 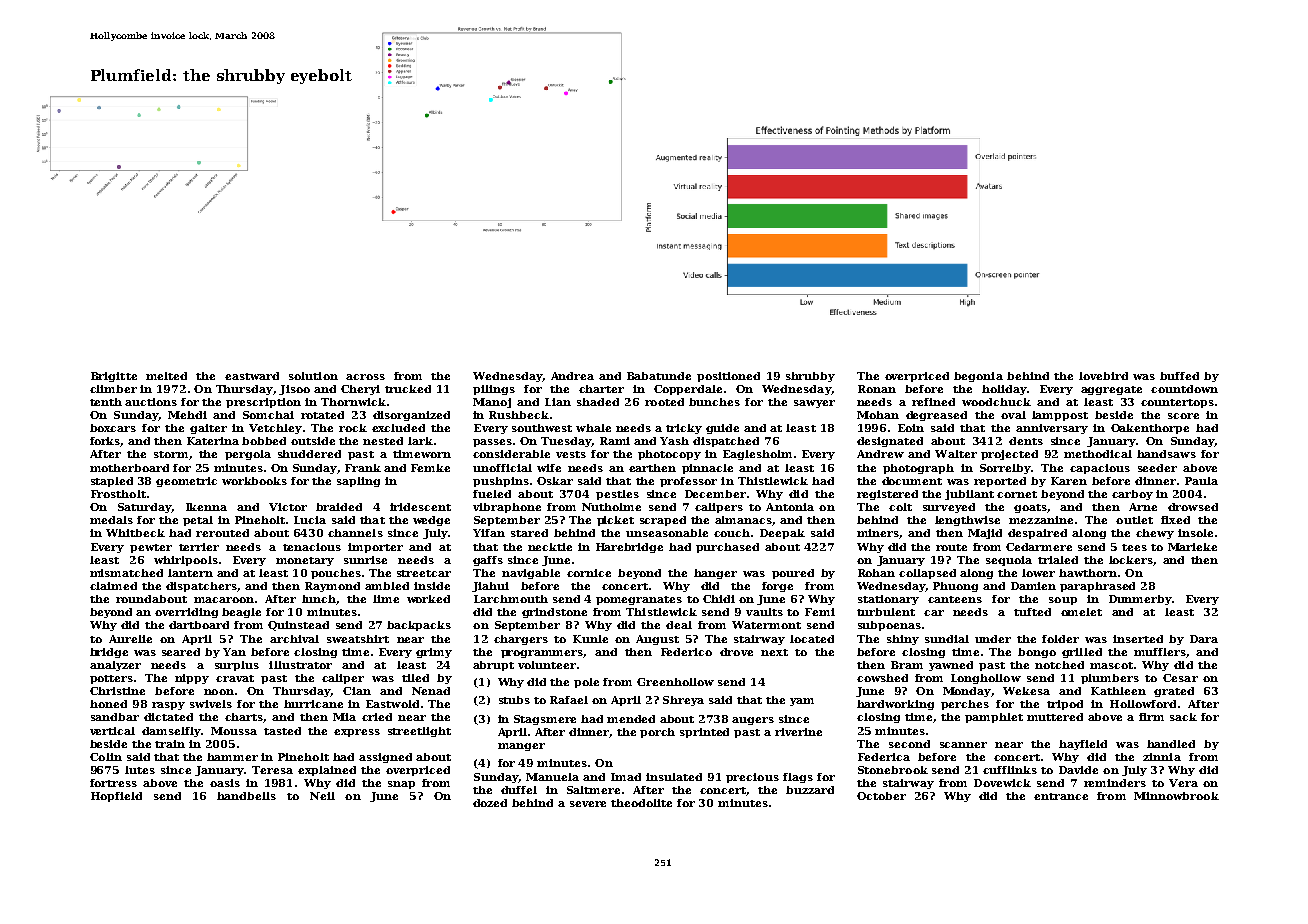 What do you see at coordinates (1004, 390) in the screenshot?
I see `holiday` at bounding box center [1004, 390].
